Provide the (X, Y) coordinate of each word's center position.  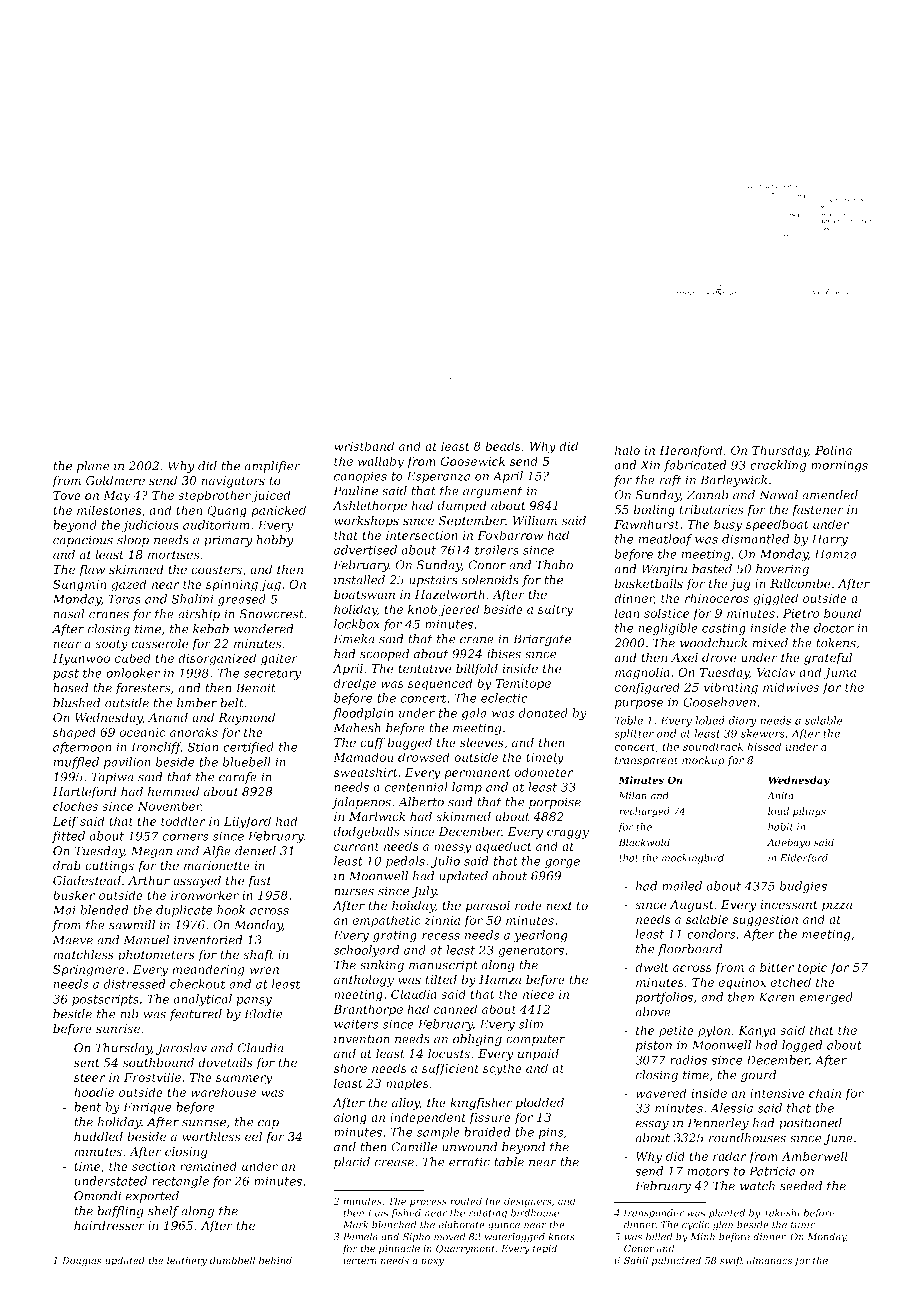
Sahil (636, 1260)
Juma (839, 674)
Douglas (81, 1261)
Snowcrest (272, 614)
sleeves (482, 742)
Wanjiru (664, 570)
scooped (384, 655)
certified (248, 748)
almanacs (769, 1260)
